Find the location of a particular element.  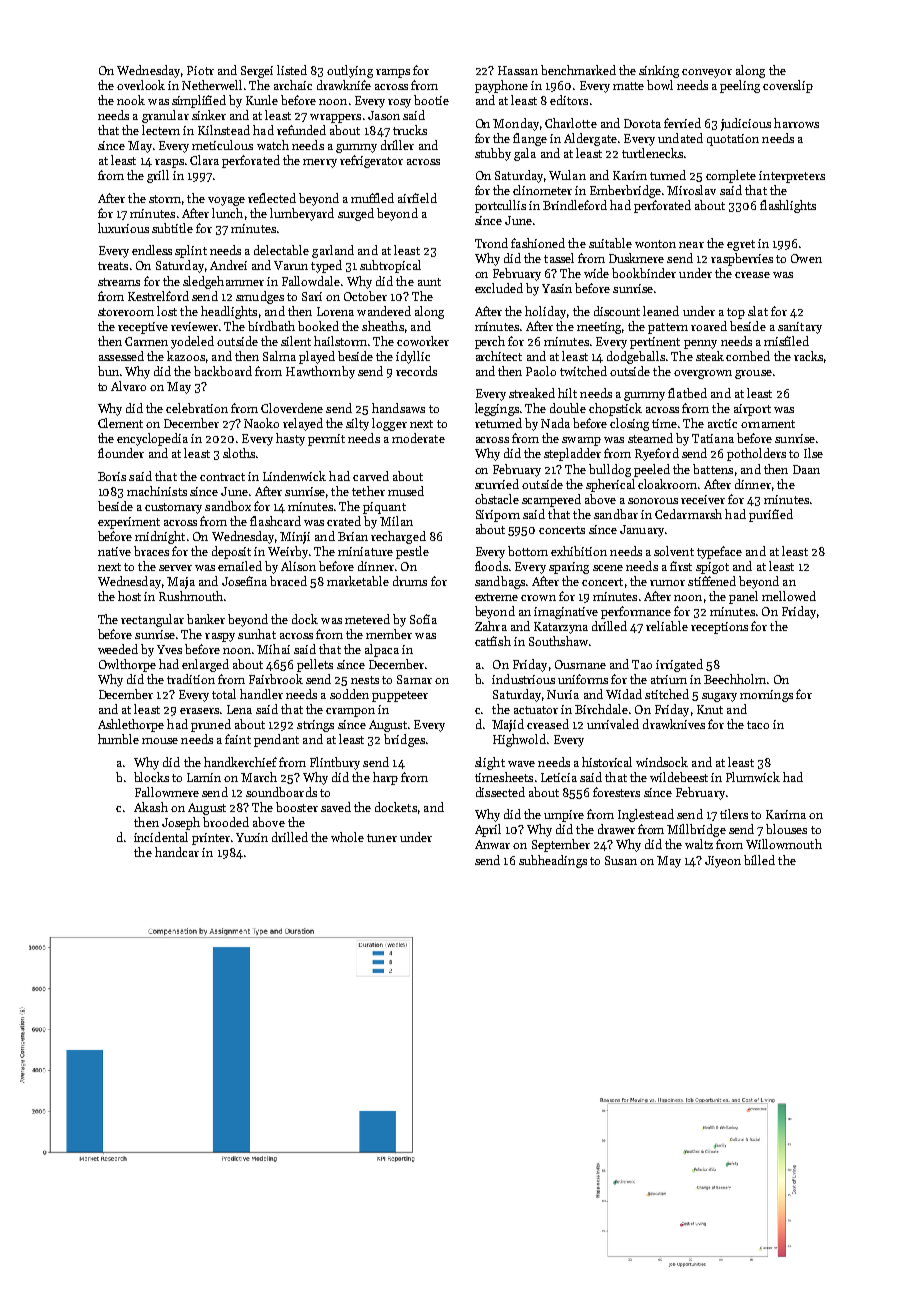

reliable is located at coordinates (667, 626).
